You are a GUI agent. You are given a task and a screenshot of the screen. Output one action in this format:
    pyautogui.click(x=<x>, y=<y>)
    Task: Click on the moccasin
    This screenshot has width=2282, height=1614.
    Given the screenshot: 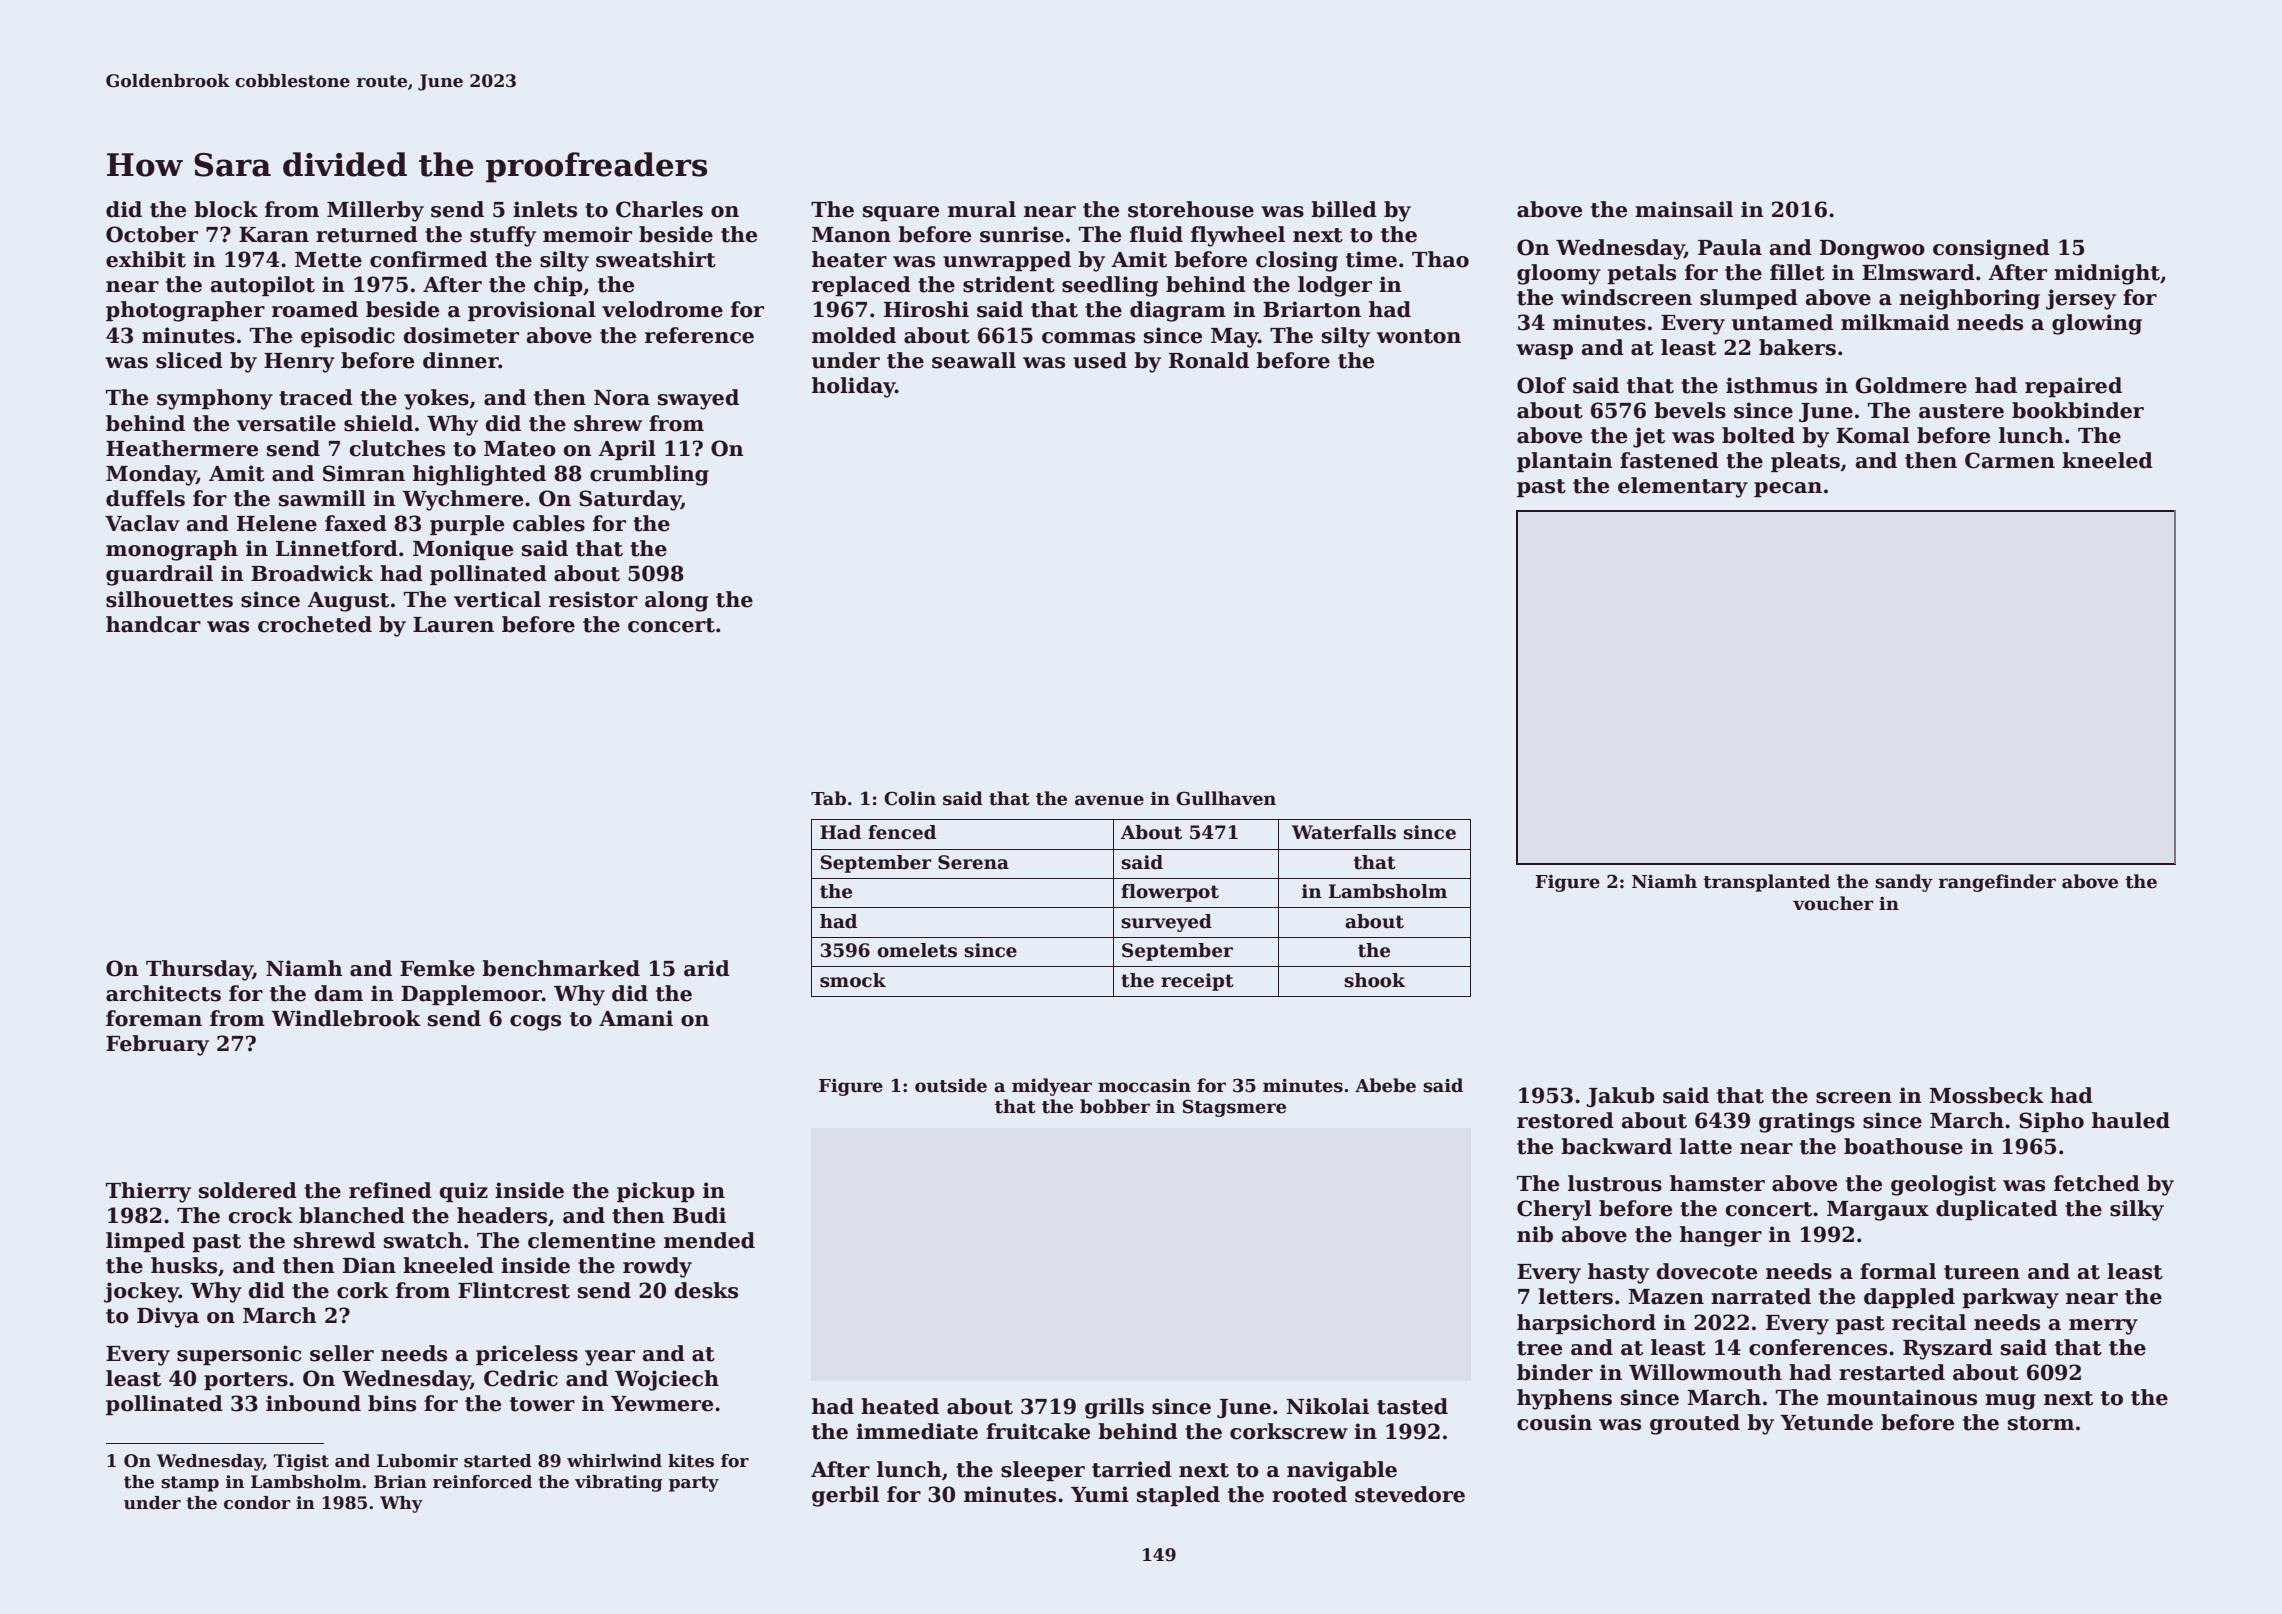 What is the action you would take?
    pyautogui.click(x=1144, y=1086)
